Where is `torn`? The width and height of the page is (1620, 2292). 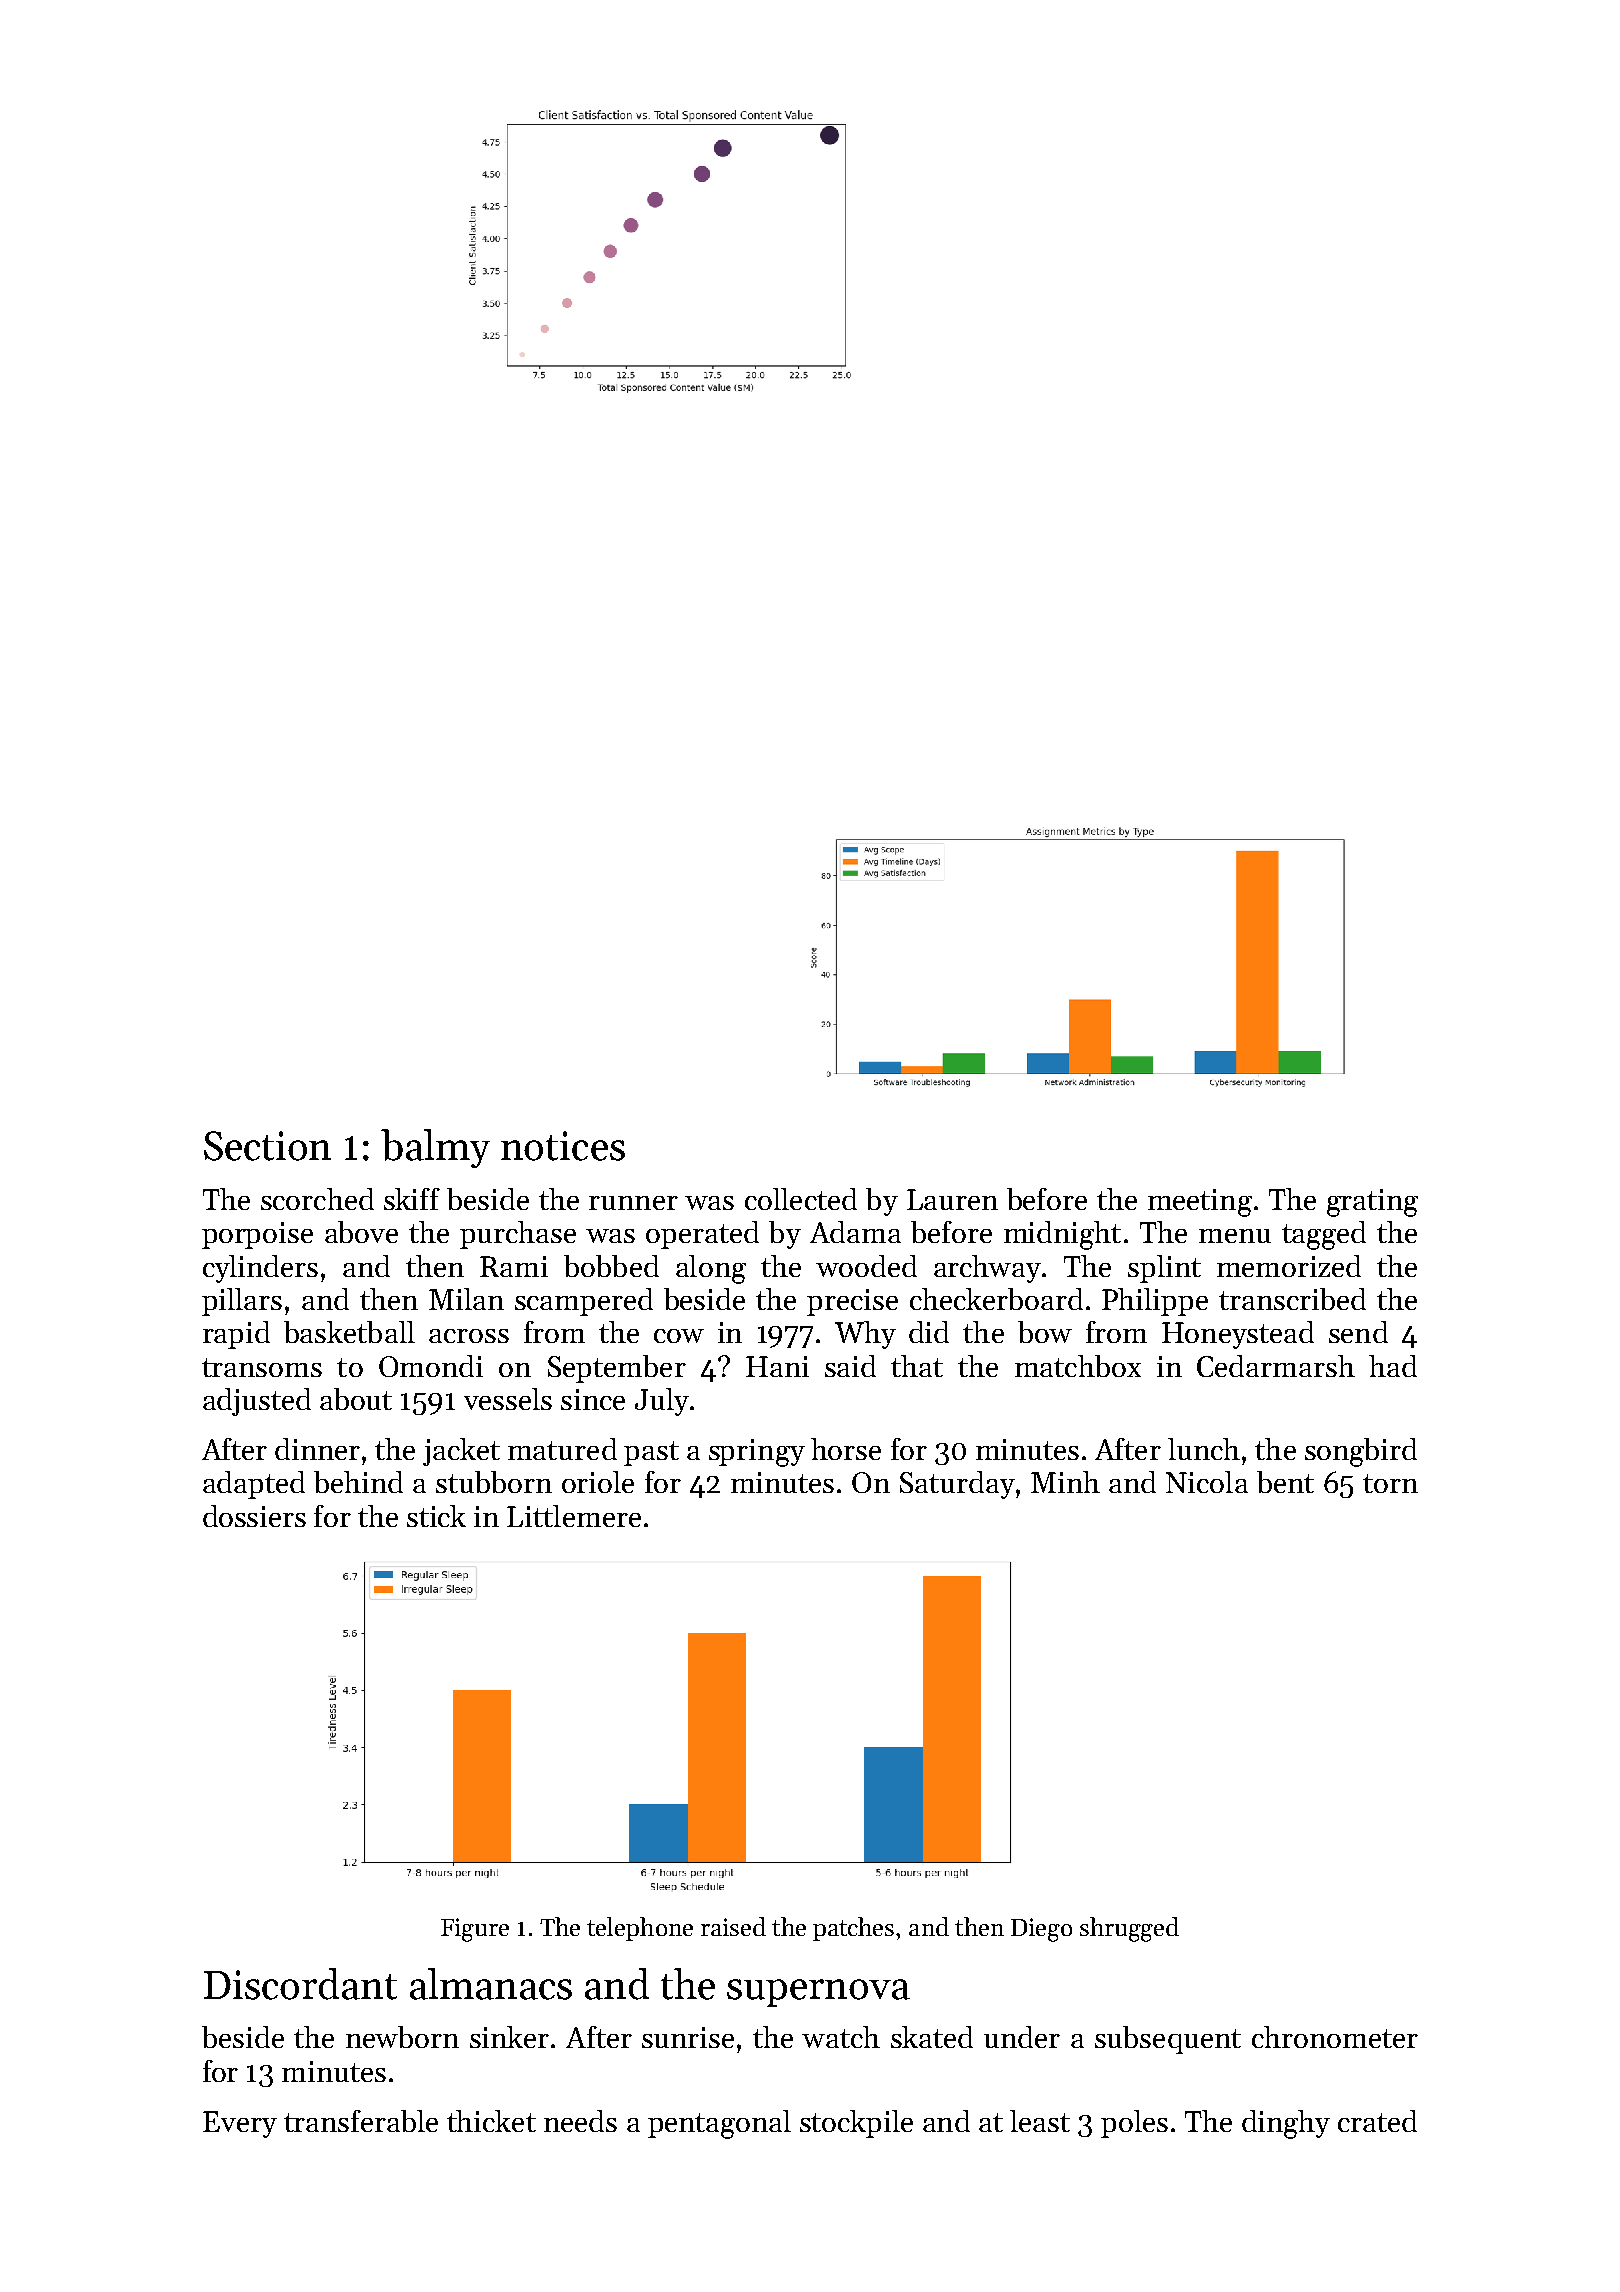
torn is located at coordinates (1390, 1483).
